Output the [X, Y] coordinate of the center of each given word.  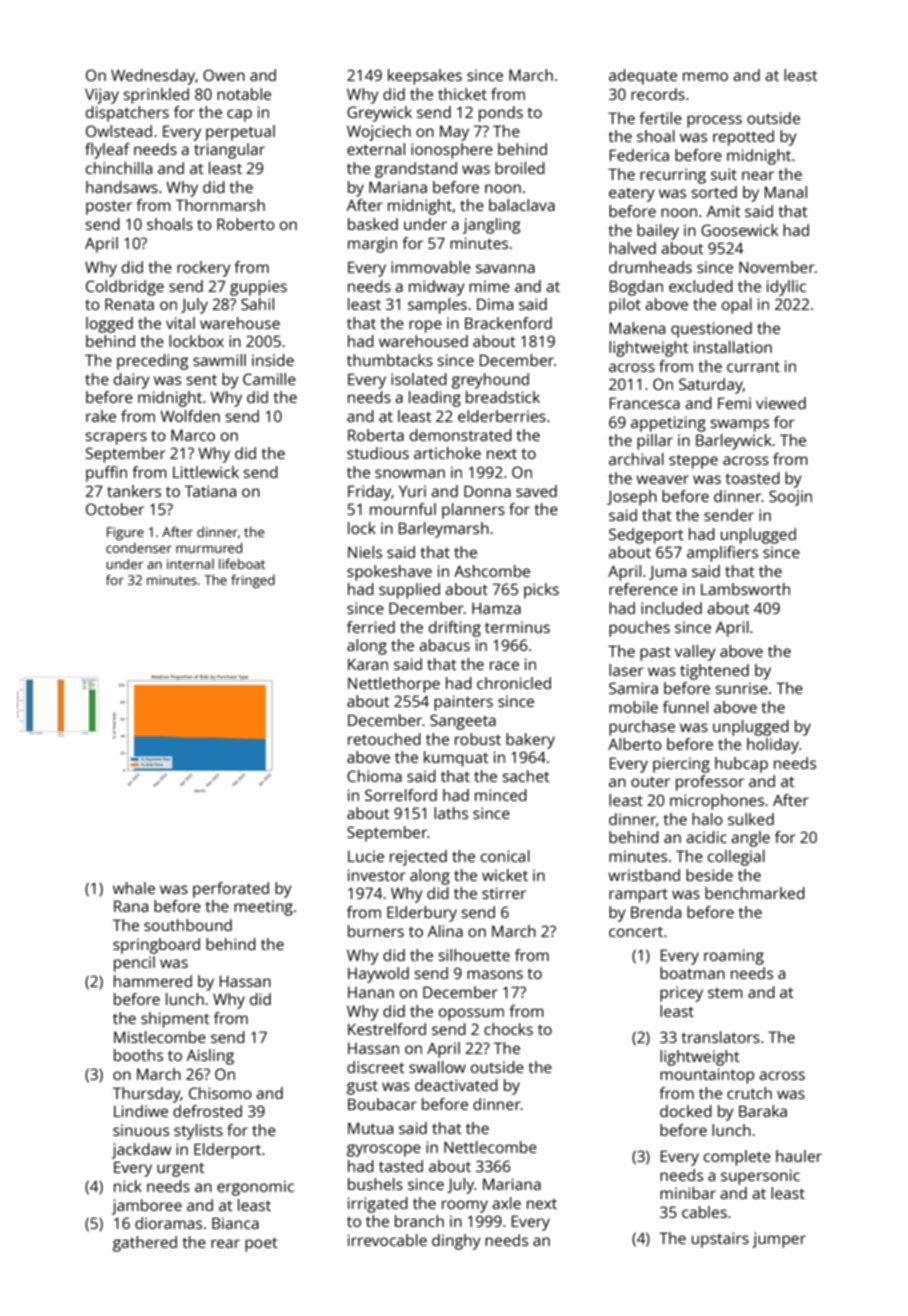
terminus [517, 627]
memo [705, 76]
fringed [253, 581]
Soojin [790, 498]
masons [495, 974]
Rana [131, 906]
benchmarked [755, 893]
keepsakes [425, 77]
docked [686, 1111]
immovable [431, 267]
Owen [224, 75]
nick [128, 1186]
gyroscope [384, 1150]
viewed [781, 403]
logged [109, 325]
